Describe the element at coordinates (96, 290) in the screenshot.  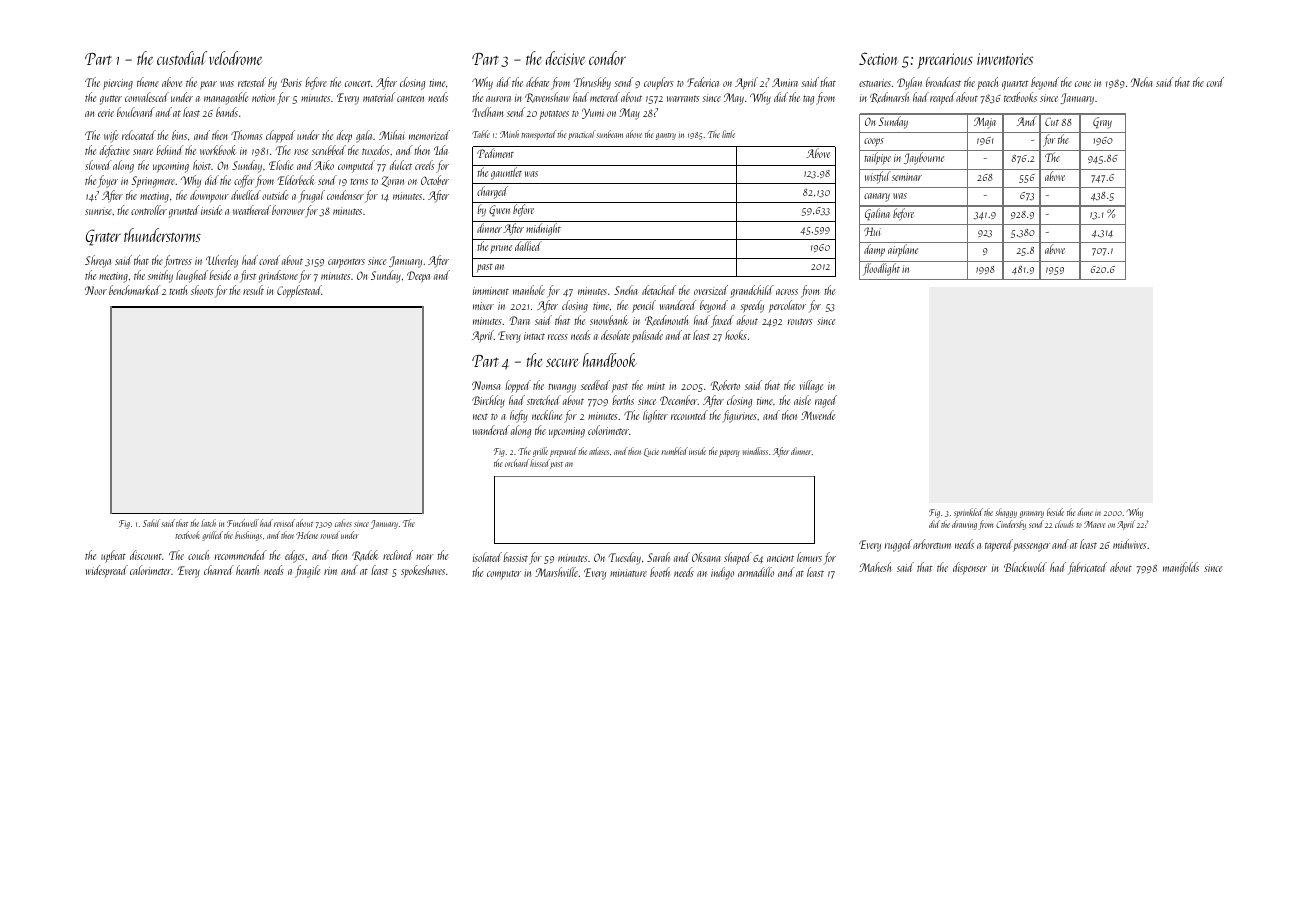
I see `Noor` at that location.
